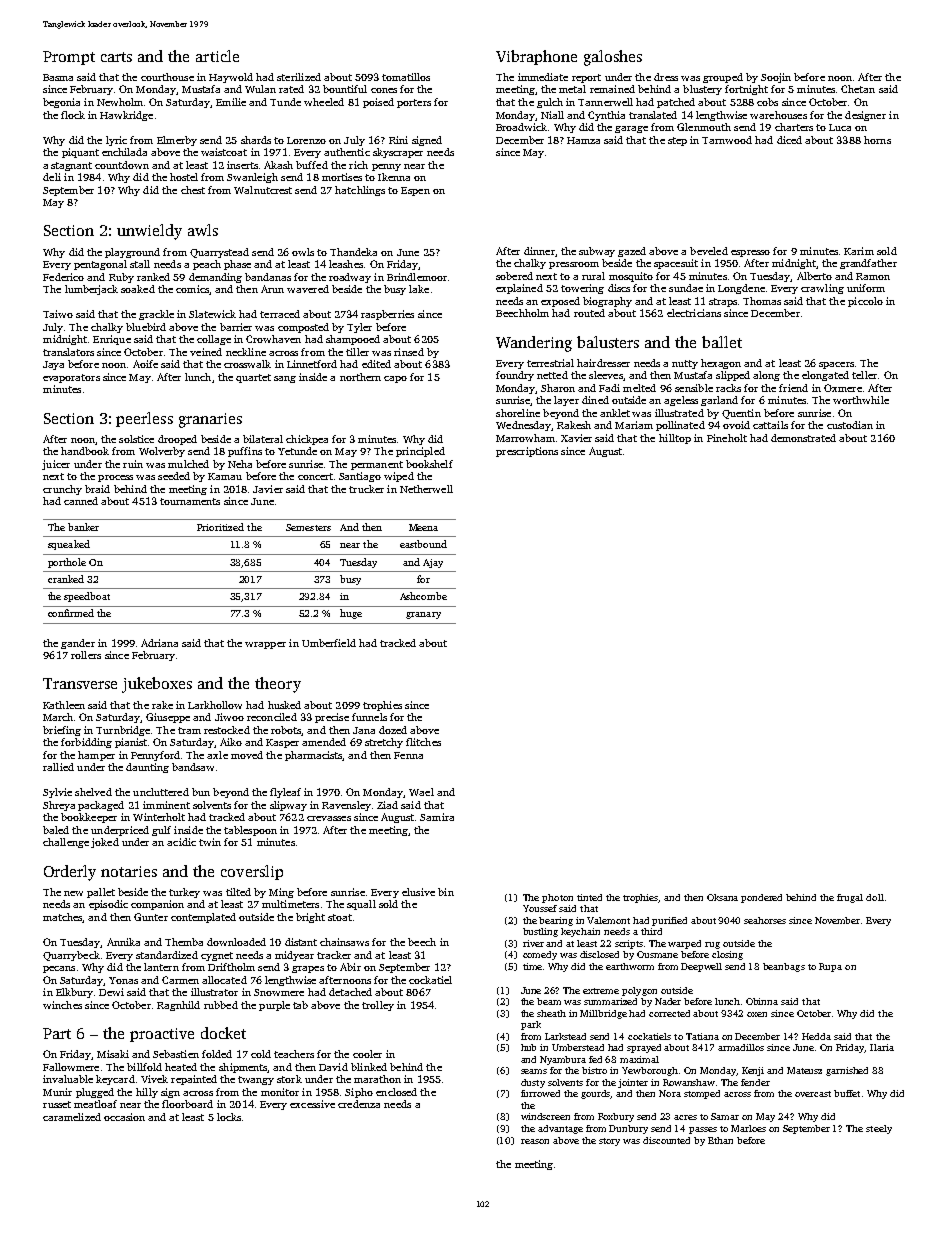 Image resolution: width=952 pixels, height=1233 pixels. I want to click on Oksana, so click(722, 897).
